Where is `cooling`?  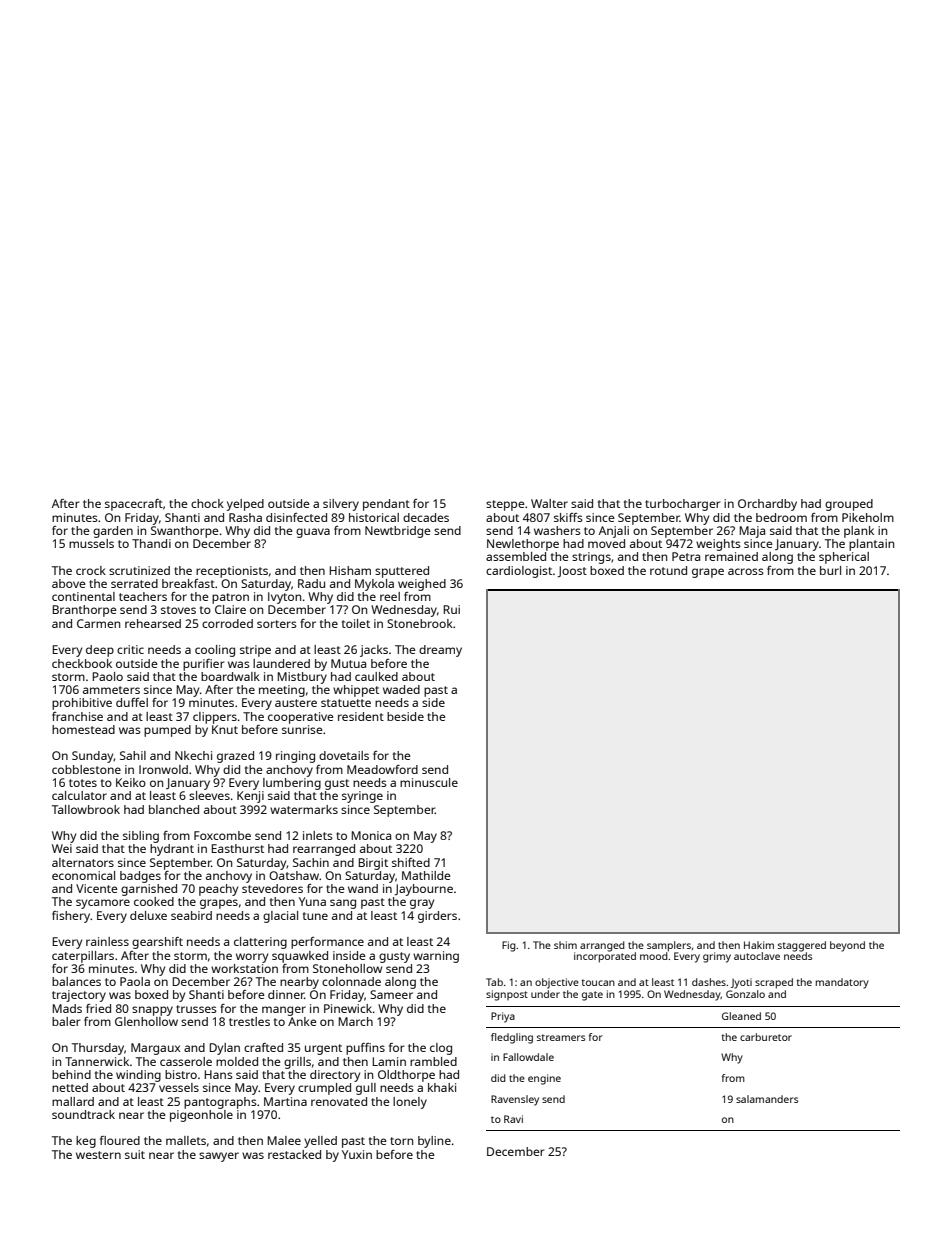
cooling is located at coordinates (215, 651).
